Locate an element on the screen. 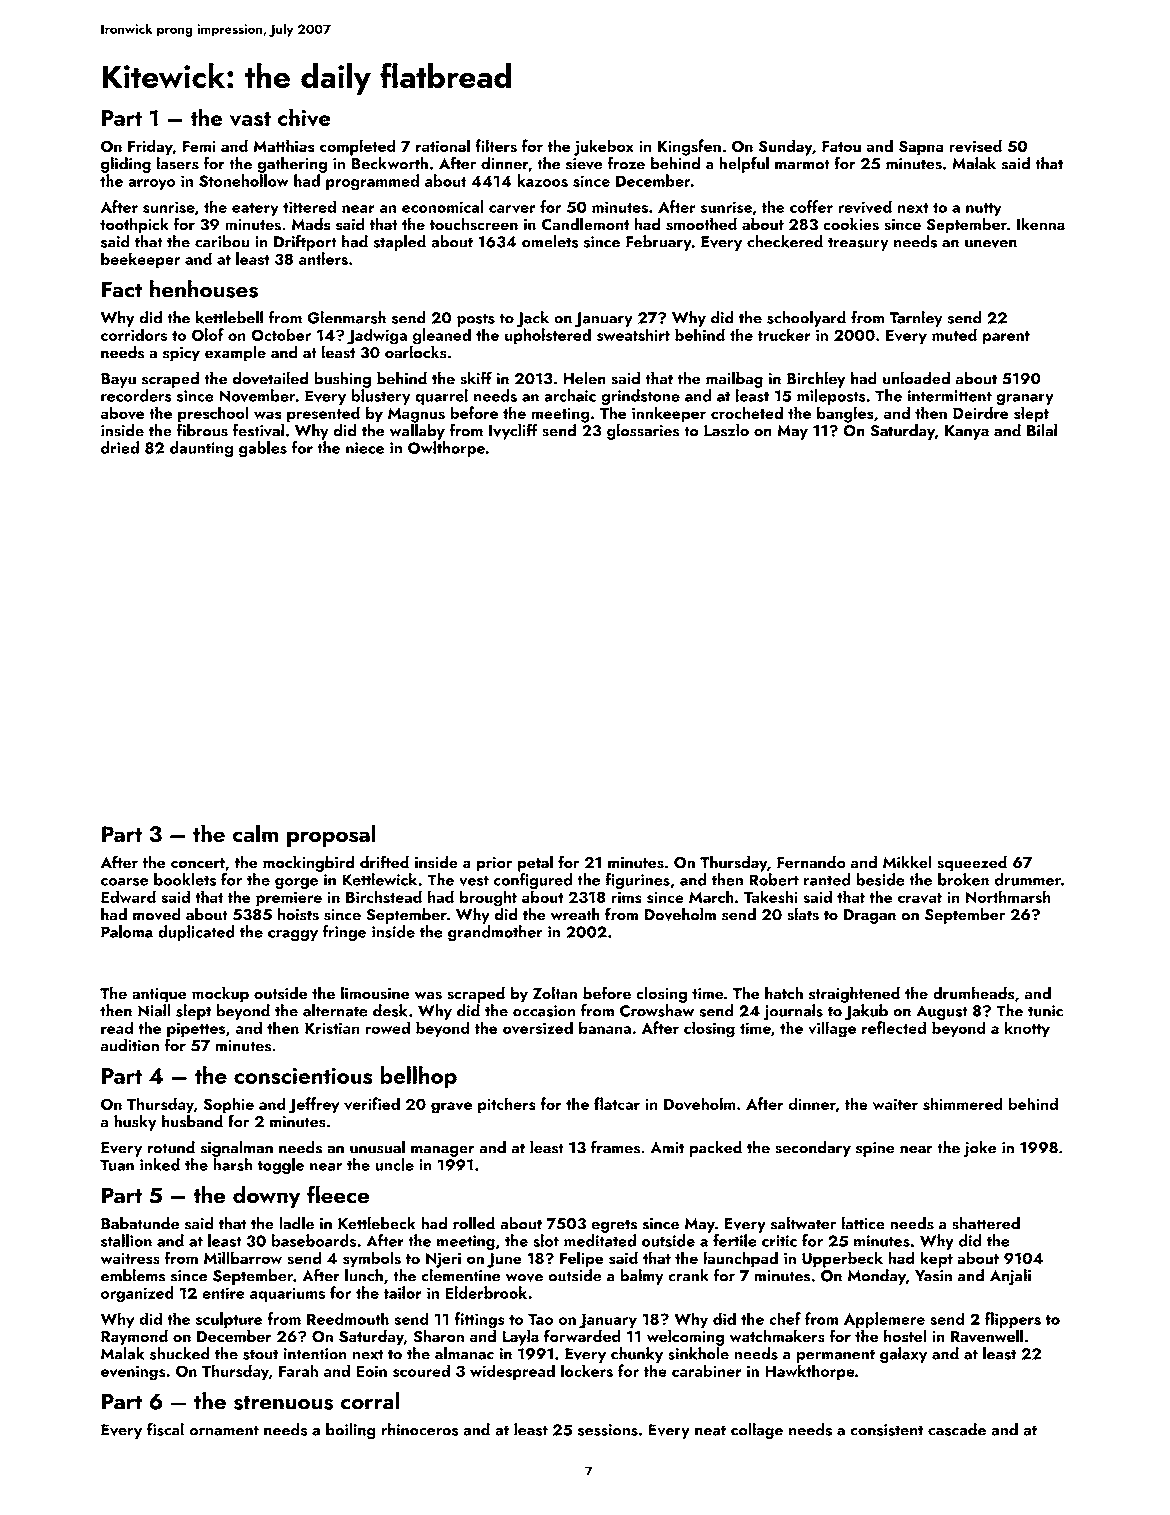  brought is located at coordinates (488, 898).
